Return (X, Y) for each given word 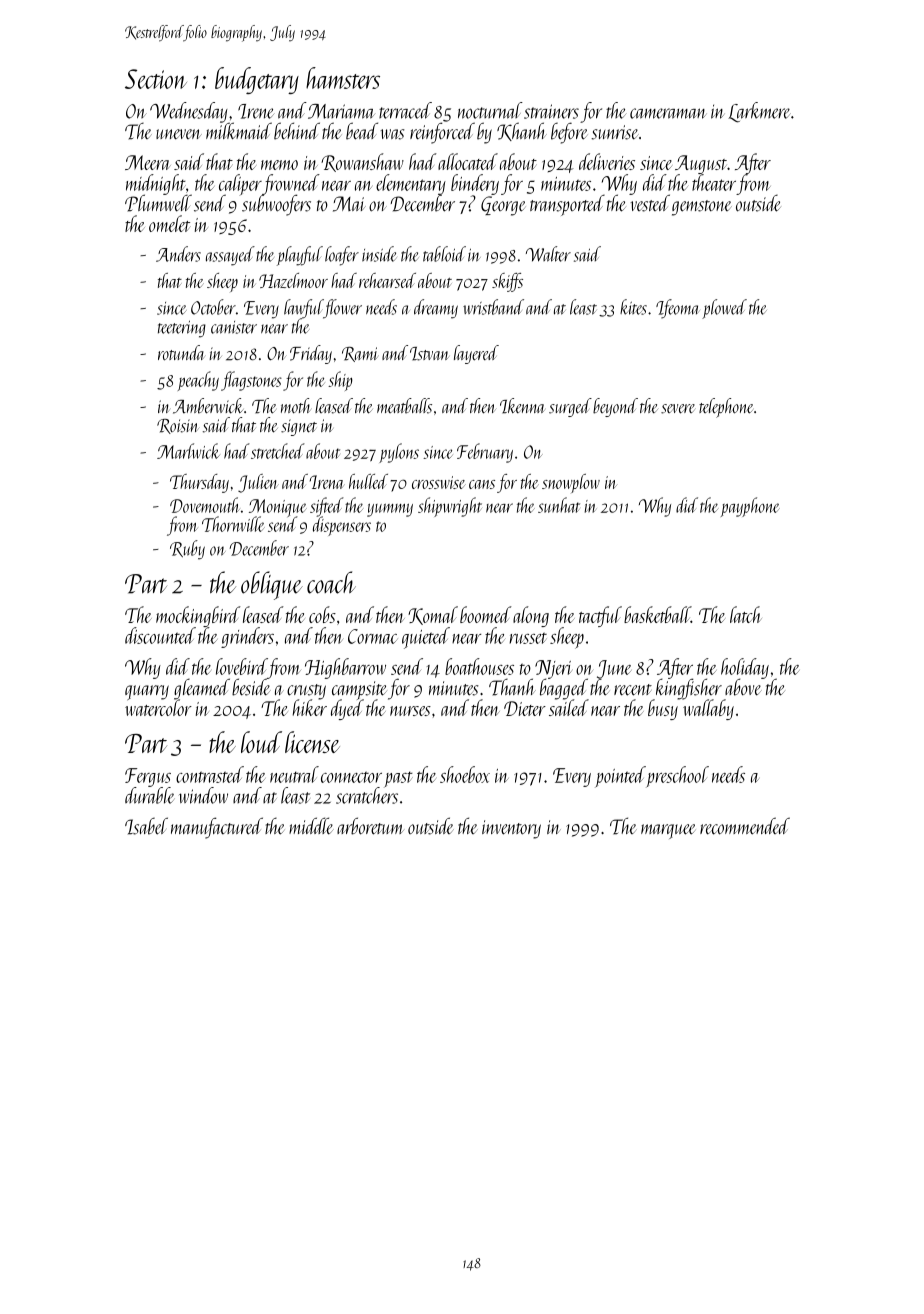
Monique (278, 508)
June (614, 669)
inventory (511, 829)
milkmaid (239, 131)
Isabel (146, 826)
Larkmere (759, 112)
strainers (551, 111)
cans (482, 484)
